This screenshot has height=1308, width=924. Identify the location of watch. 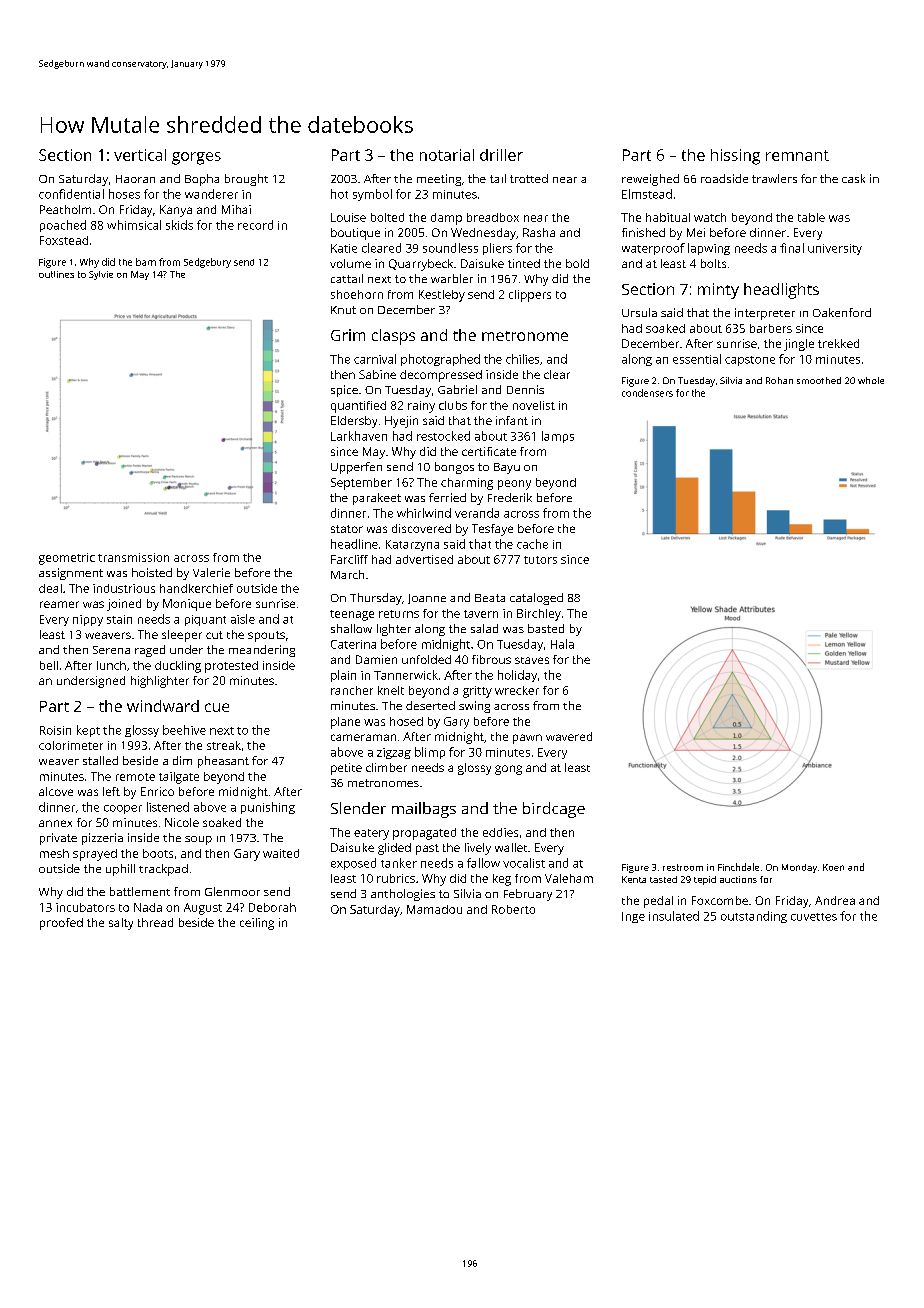
(710, 217).
